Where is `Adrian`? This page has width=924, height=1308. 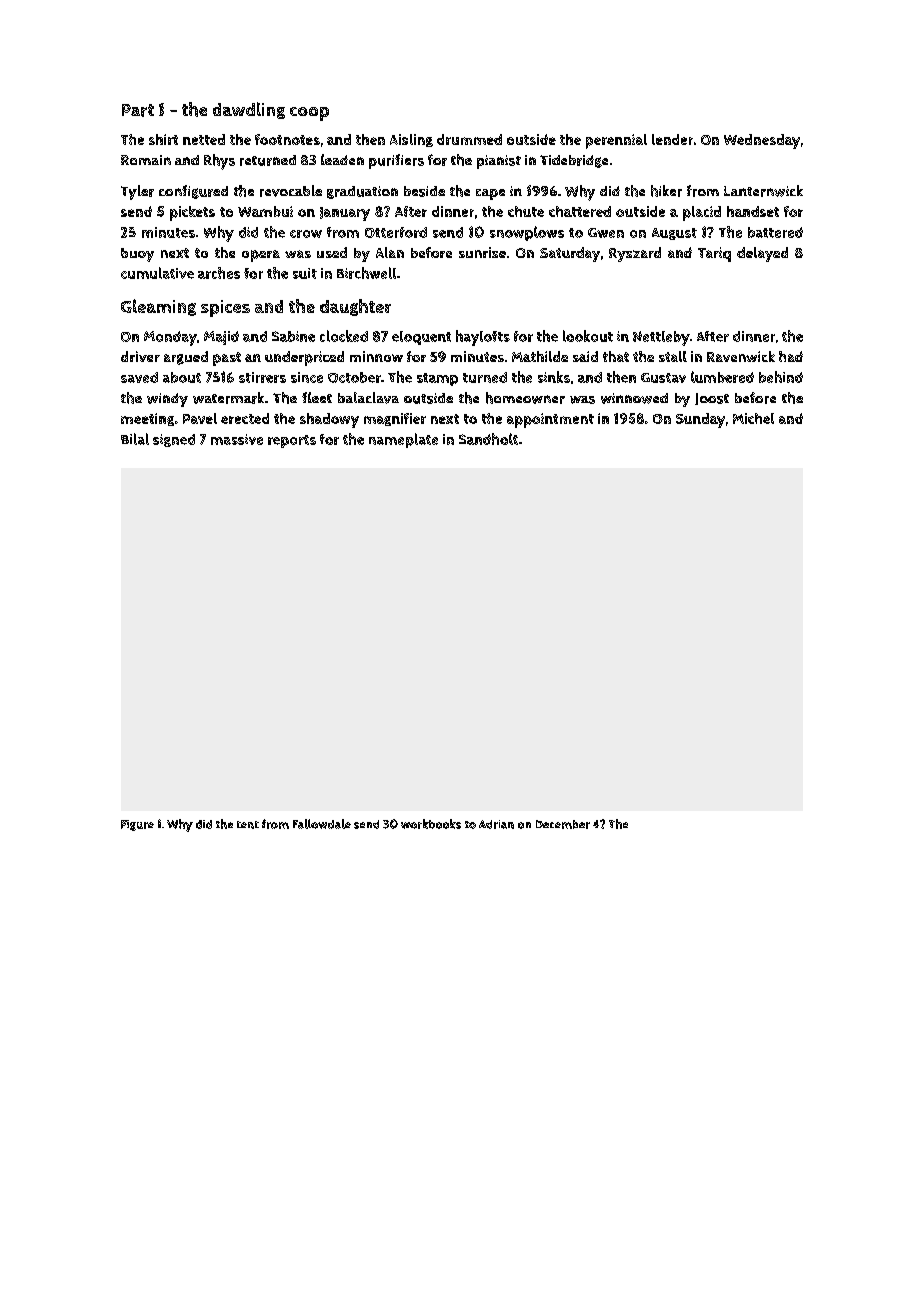
Adrian is located at coordinates (496, 824).
